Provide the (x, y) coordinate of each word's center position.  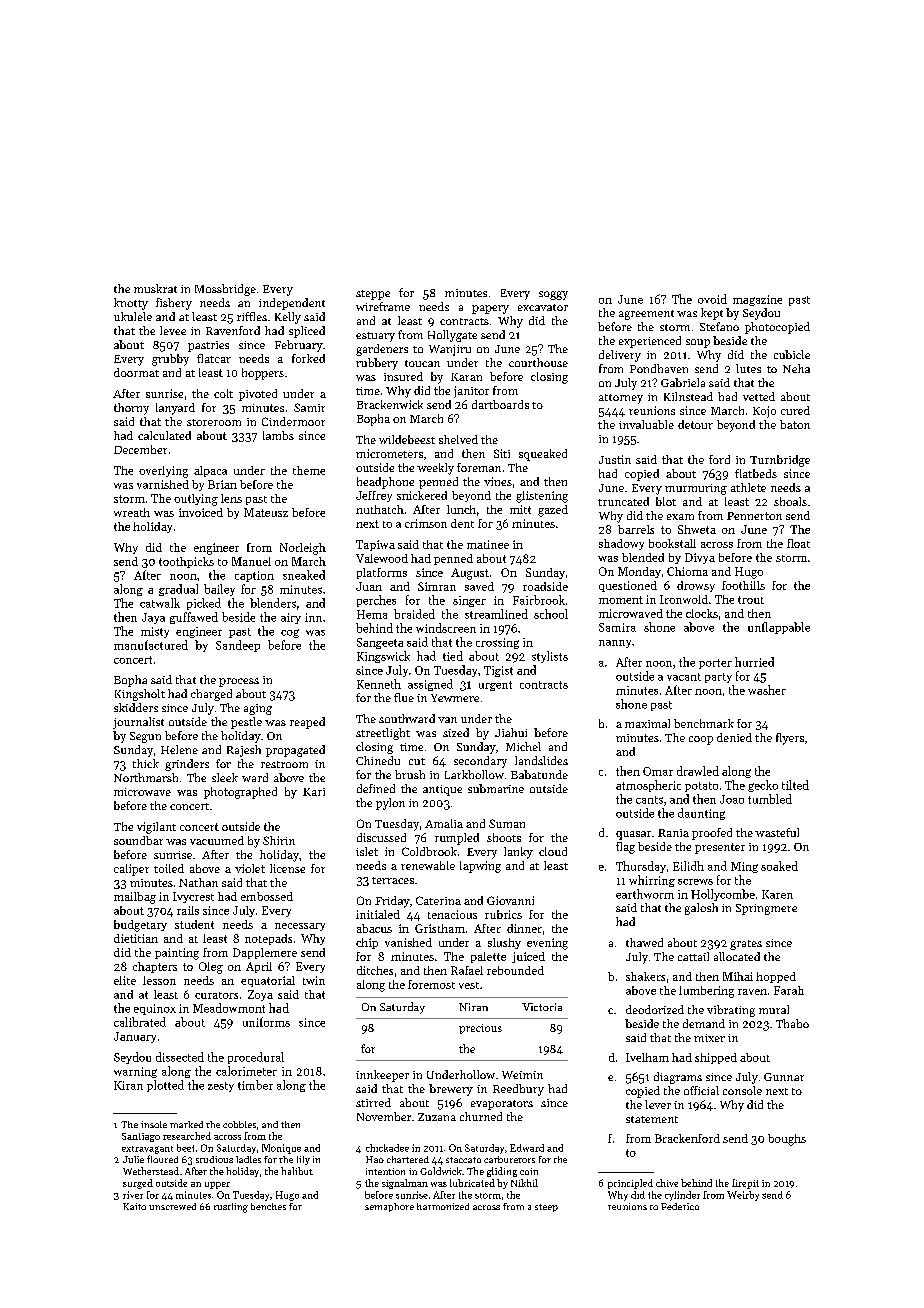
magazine (757, 300)
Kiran (128, 1085)
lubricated (472, 1183)
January (135, 1037)
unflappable (779, 628)
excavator (543, 307)
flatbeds (756, 473)
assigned (430, 685)
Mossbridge (225, 290)
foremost (431, 984)
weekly (435, 469)
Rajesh (244, 751)
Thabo (792, 1023)
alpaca (210, 471)
